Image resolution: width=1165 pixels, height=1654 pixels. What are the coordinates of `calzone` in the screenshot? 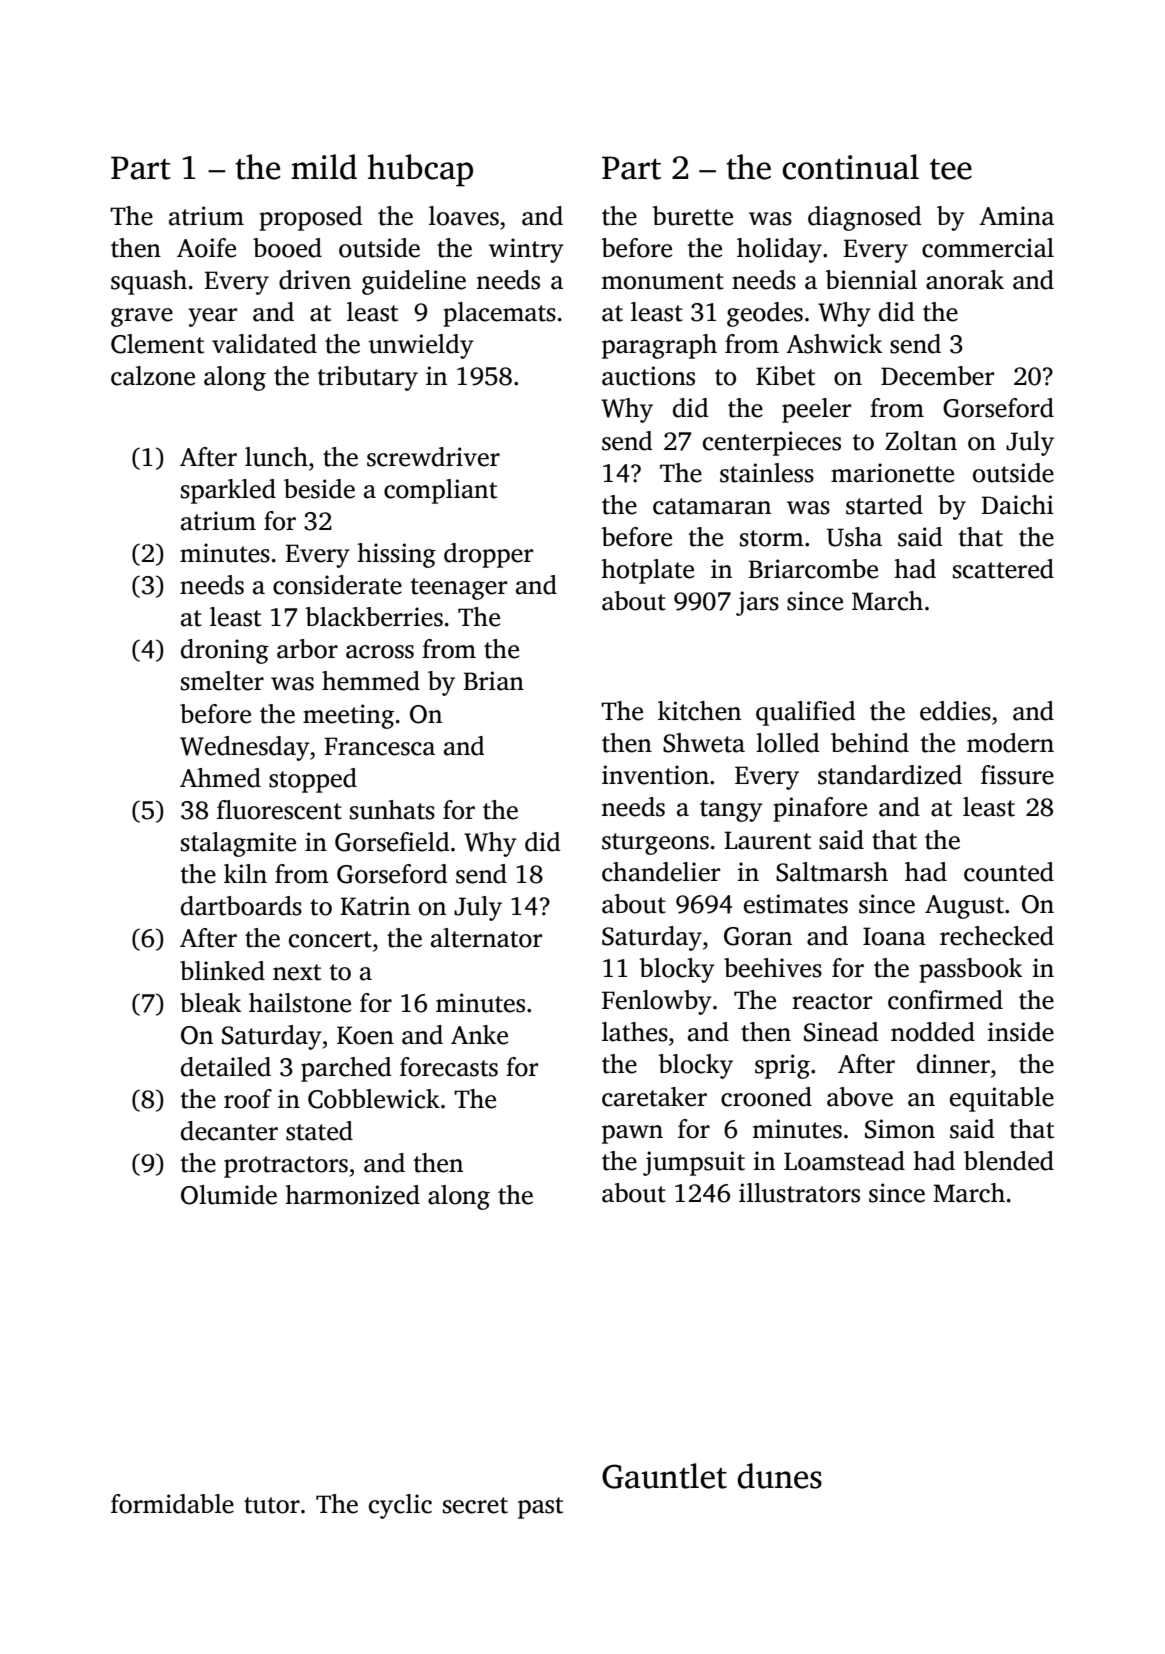 It's located at (153, 376).
